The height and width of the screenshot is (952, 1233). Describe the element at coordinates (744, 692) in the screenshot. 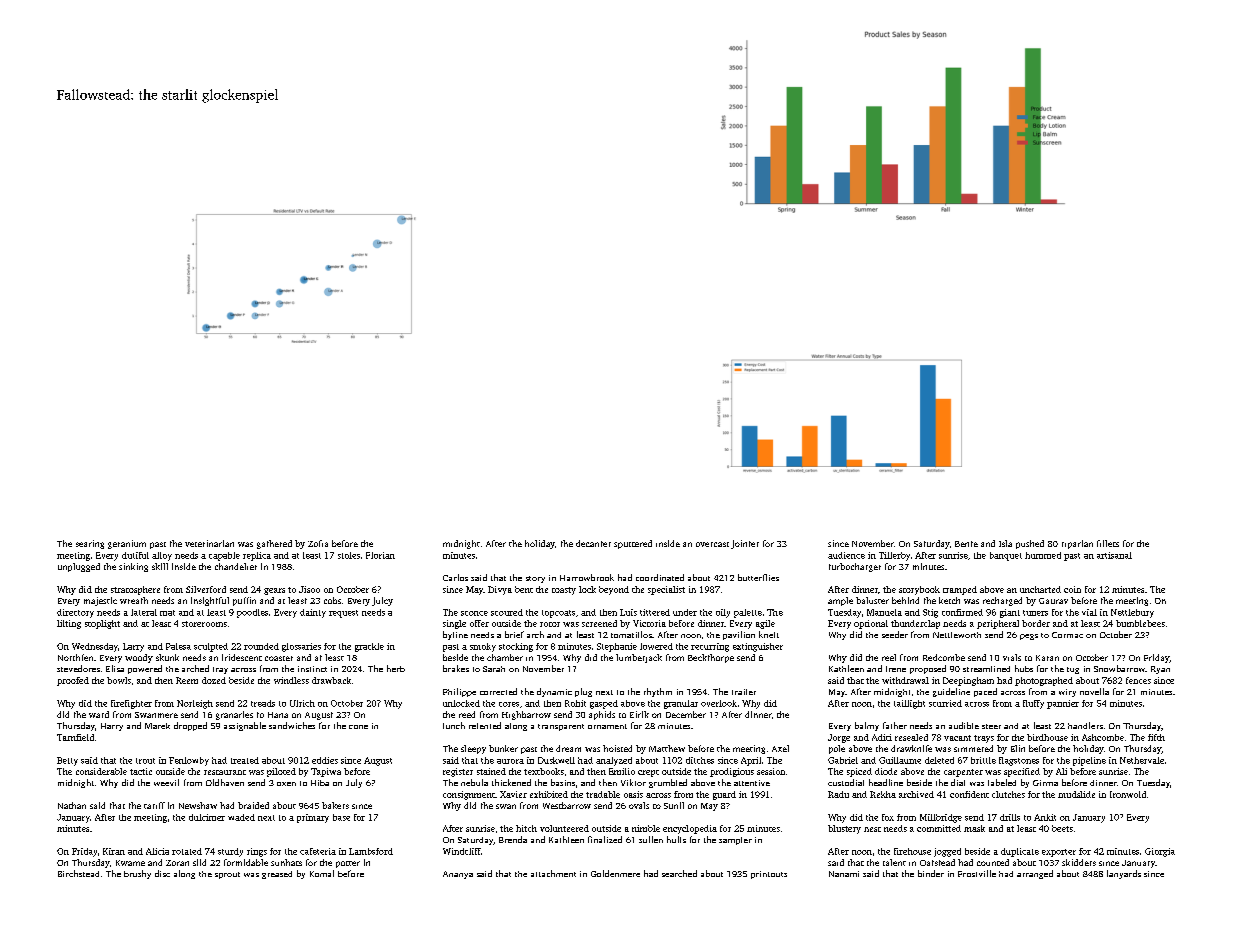

I see `trailer` at that location.
